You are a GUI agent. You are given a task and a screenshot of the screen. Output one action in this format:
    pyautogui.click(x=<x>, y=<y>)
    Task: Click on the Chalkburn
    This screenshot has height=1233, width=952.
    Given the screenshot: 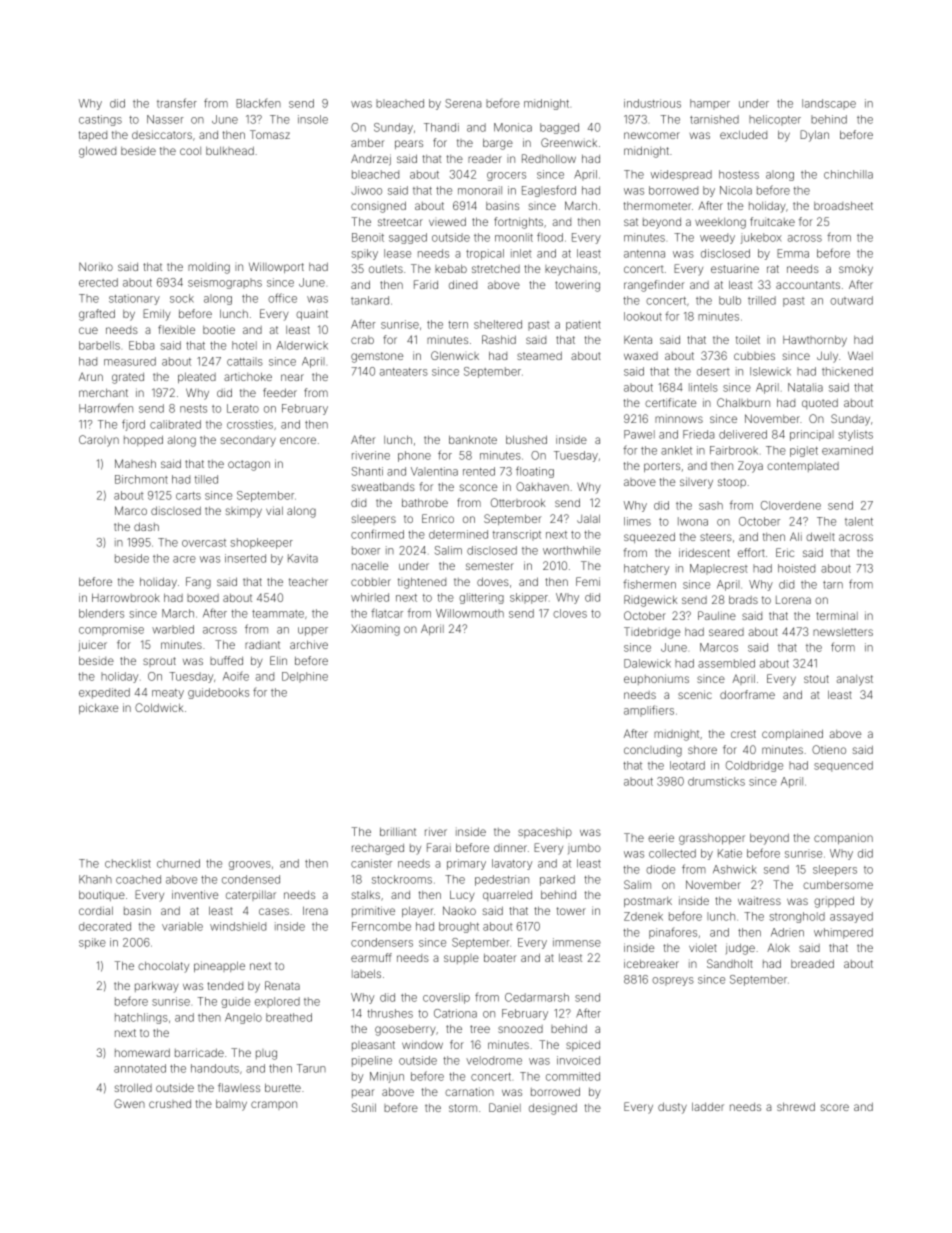 What is the action you would take?
    pyautogui.click(x=743, y=402)
